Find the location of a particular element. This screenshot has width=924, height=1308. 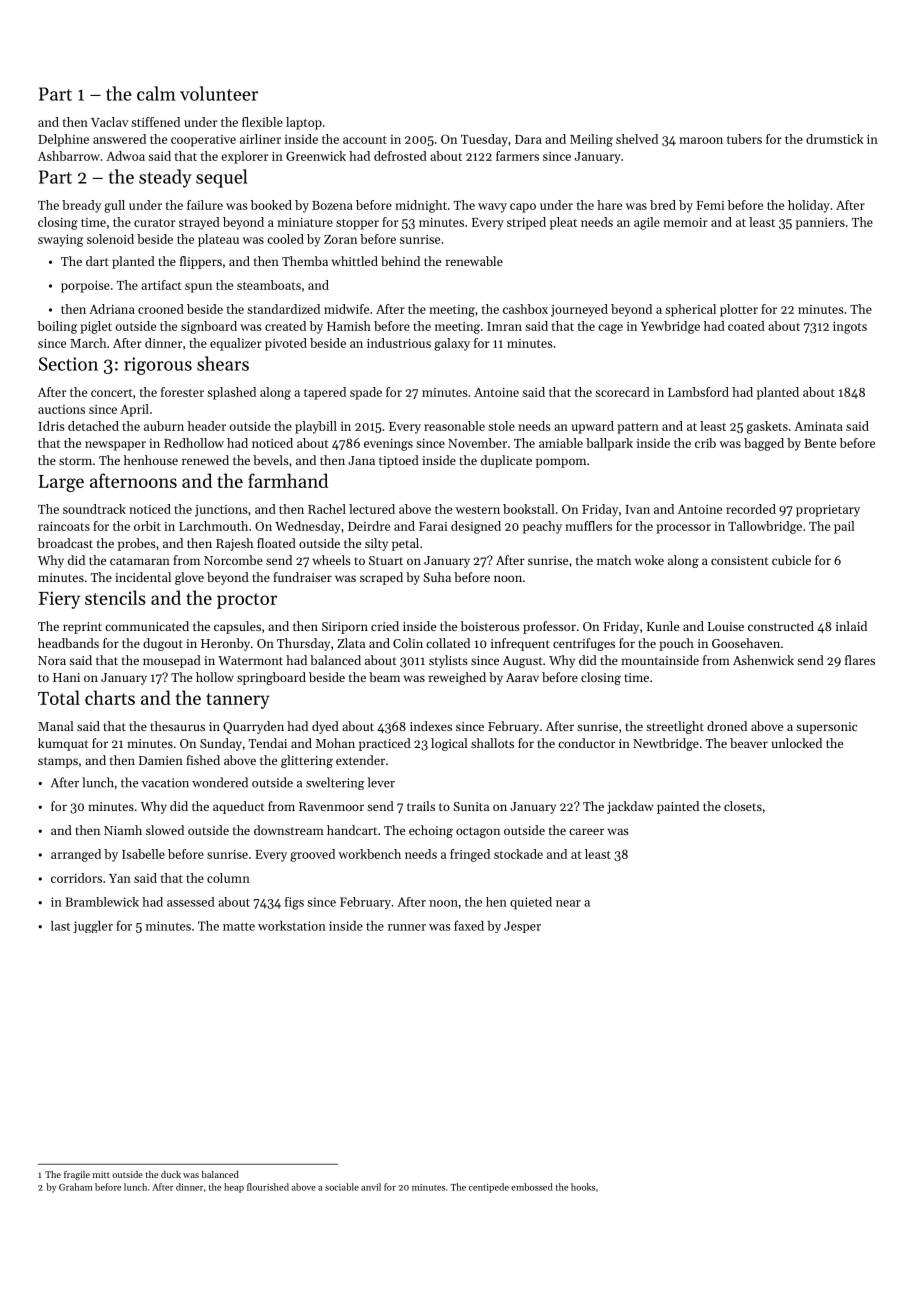

pail is located at coordinates (844, 527).
